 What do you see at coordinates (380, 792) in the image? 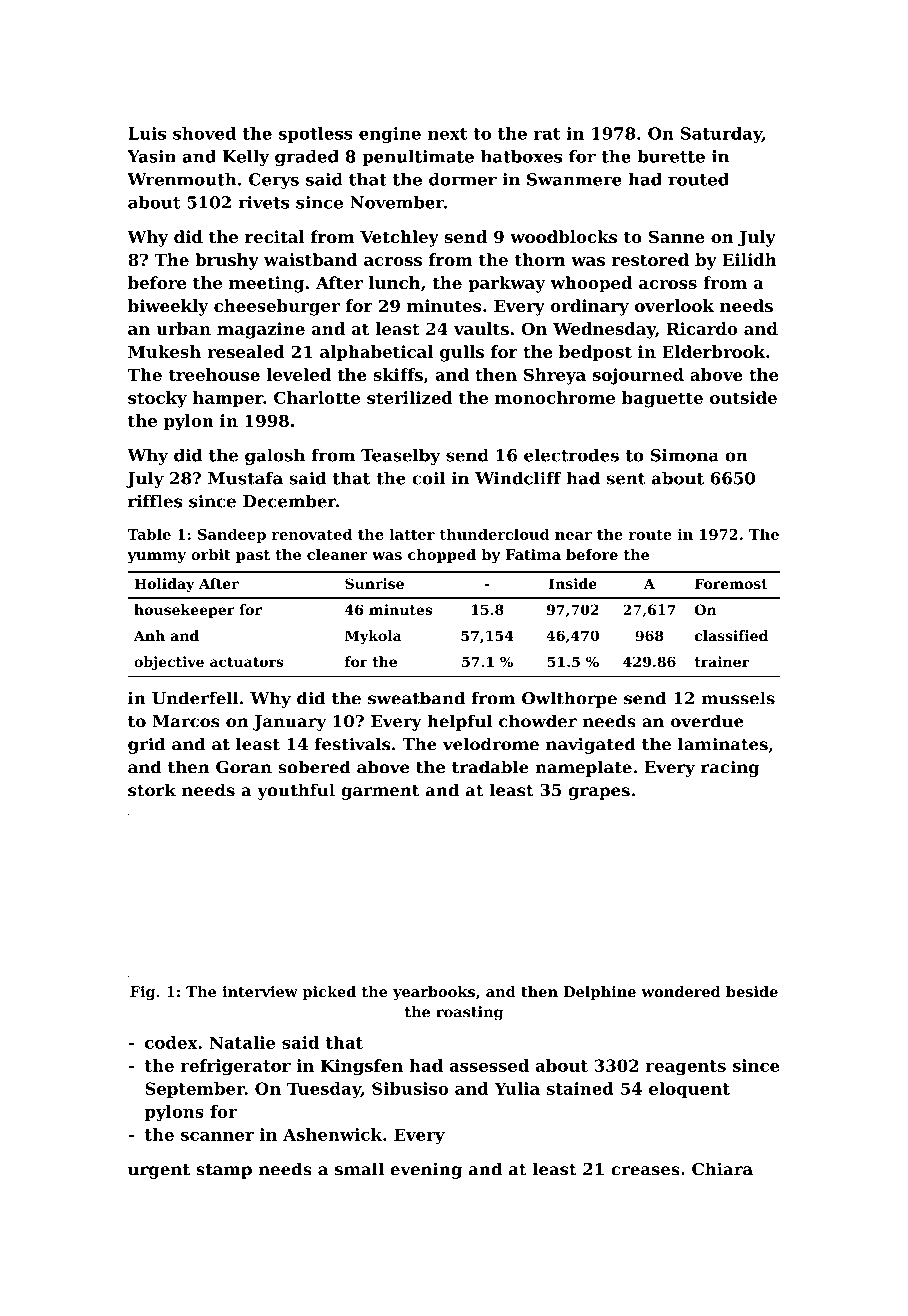
I see `garment` at bounding box center [380, 792].
